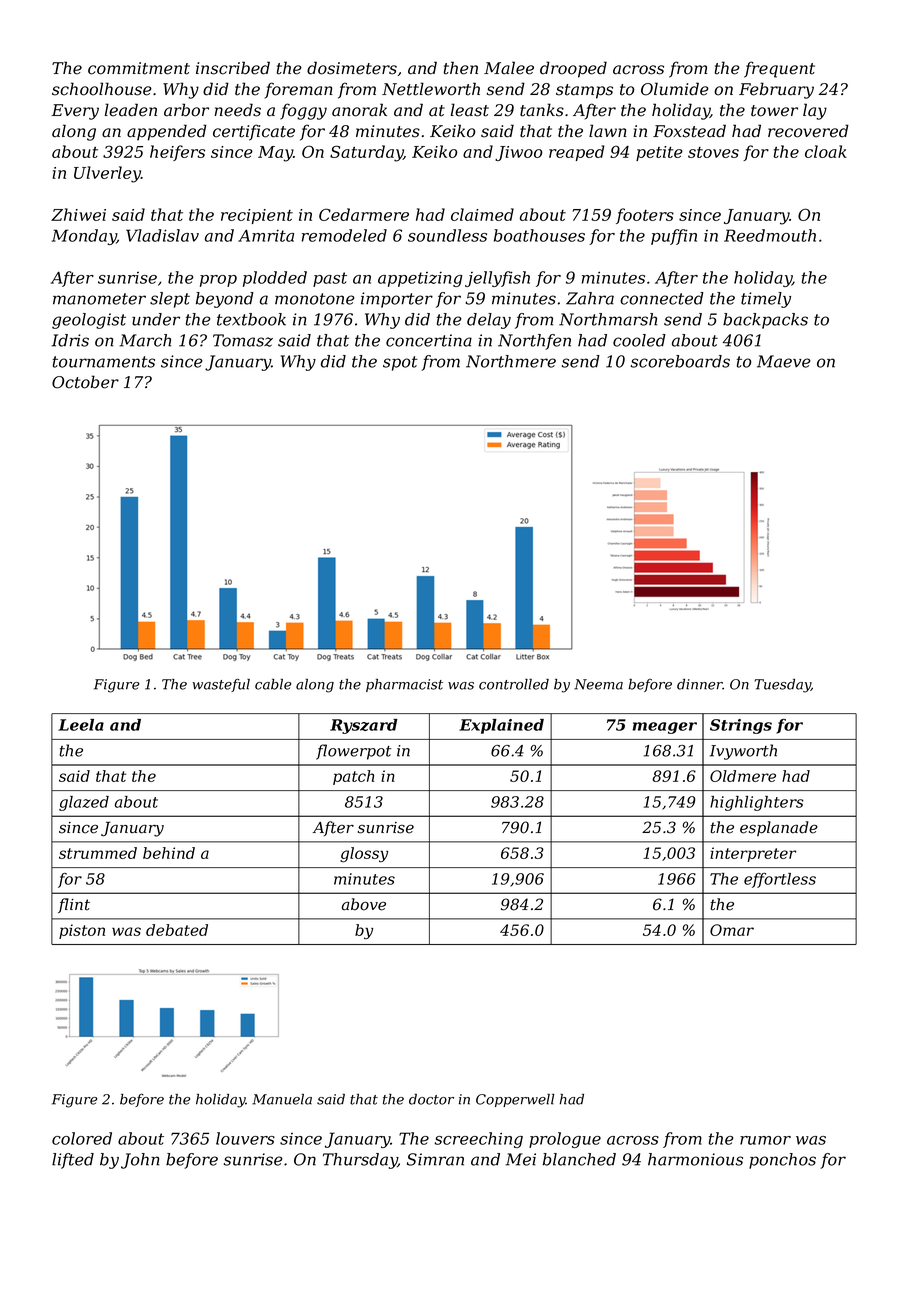  Describe the element at coordinates (770, 235) in the screenshot. I see `Reedmouth` at that location.
